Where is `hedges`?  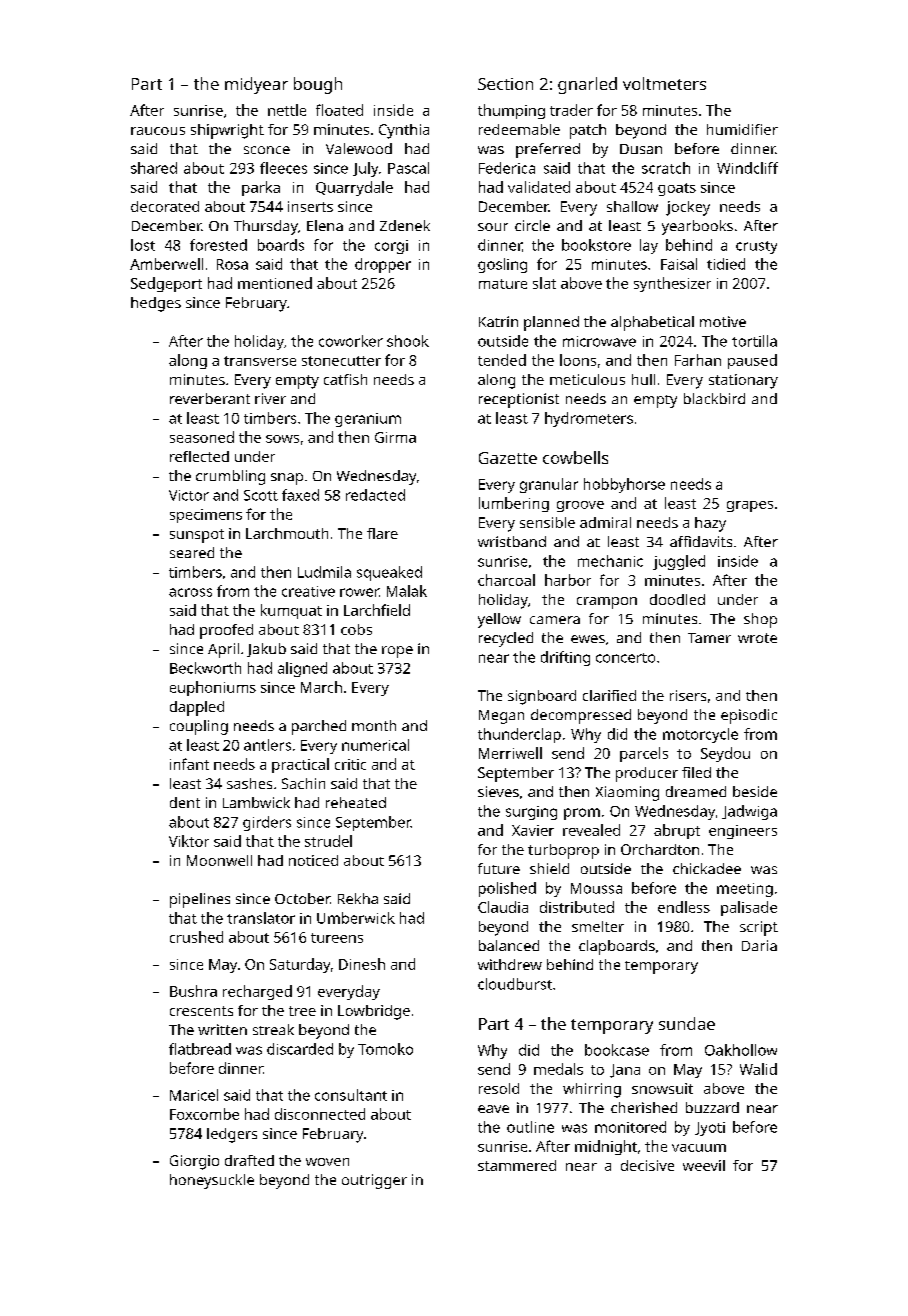 hedges is located at coordinates (156, 304).
